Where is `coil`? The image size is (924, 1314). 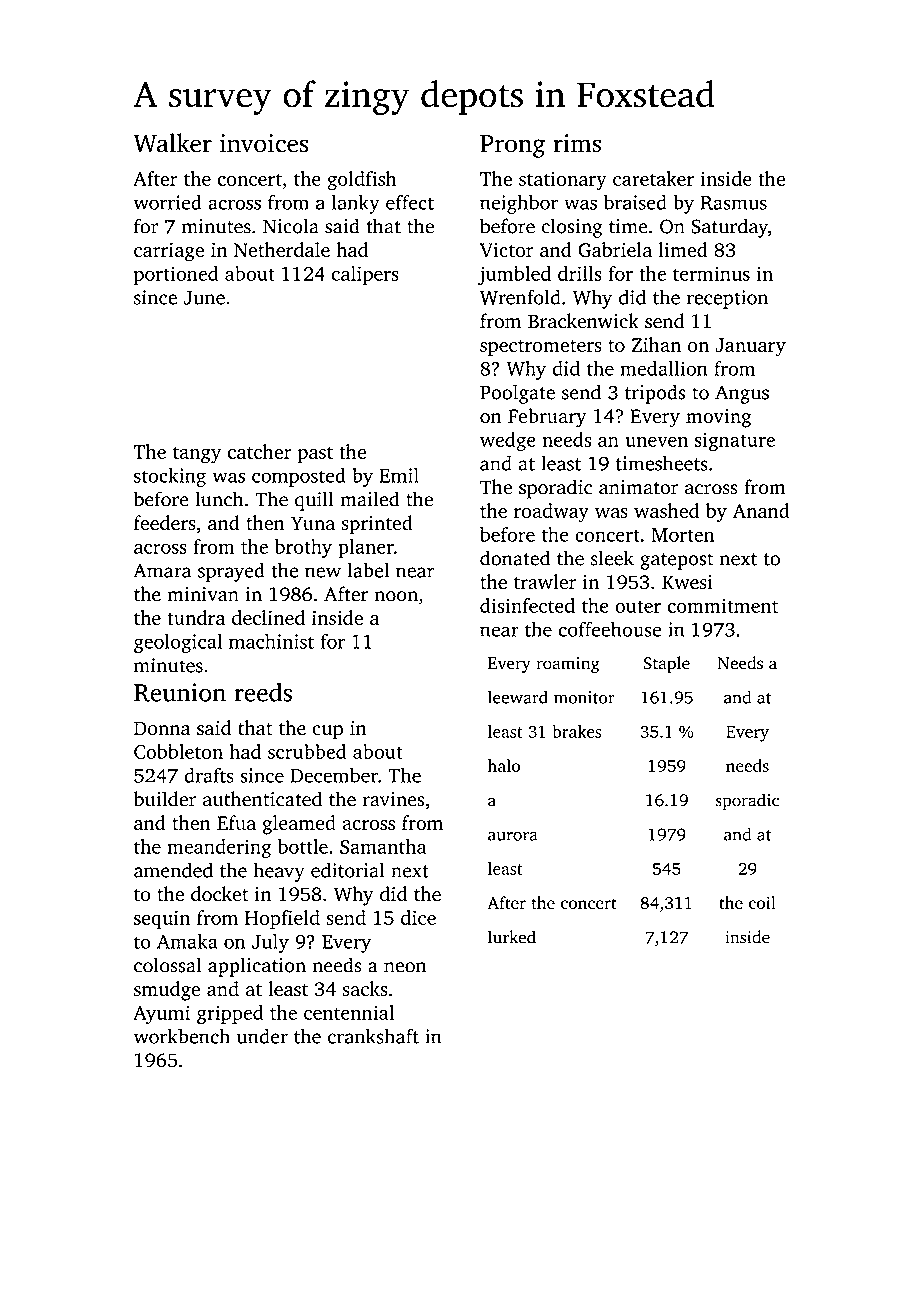
coil is located at coordinates (762, 902).
